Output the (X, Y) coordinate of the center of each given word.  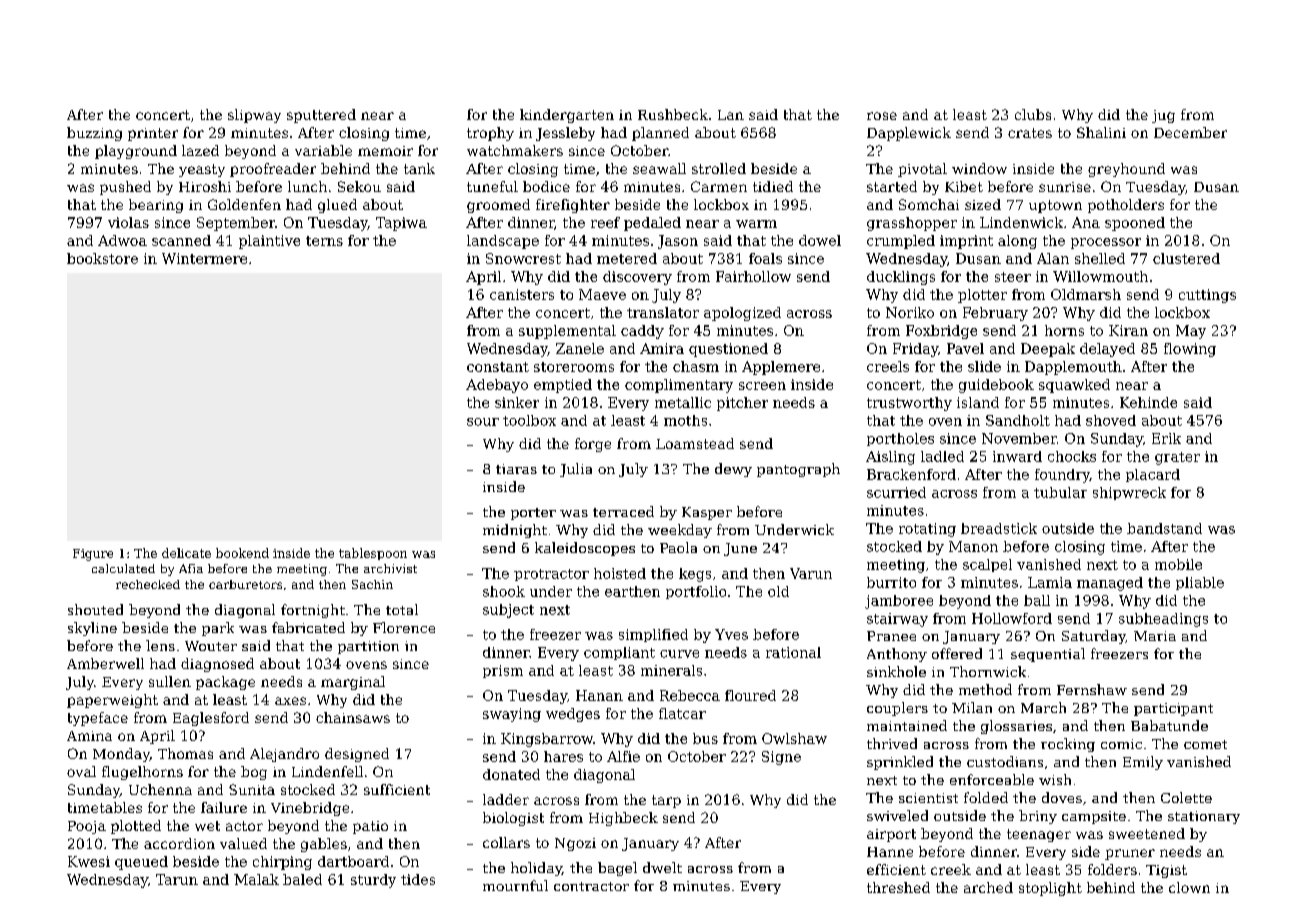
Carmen (719, 186)
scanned (181, 240)
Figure (93, 555)
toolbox (529, 420)
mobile (1178, 564)
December (1190, 132)
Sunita (252, 789)
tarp (666, 801)
